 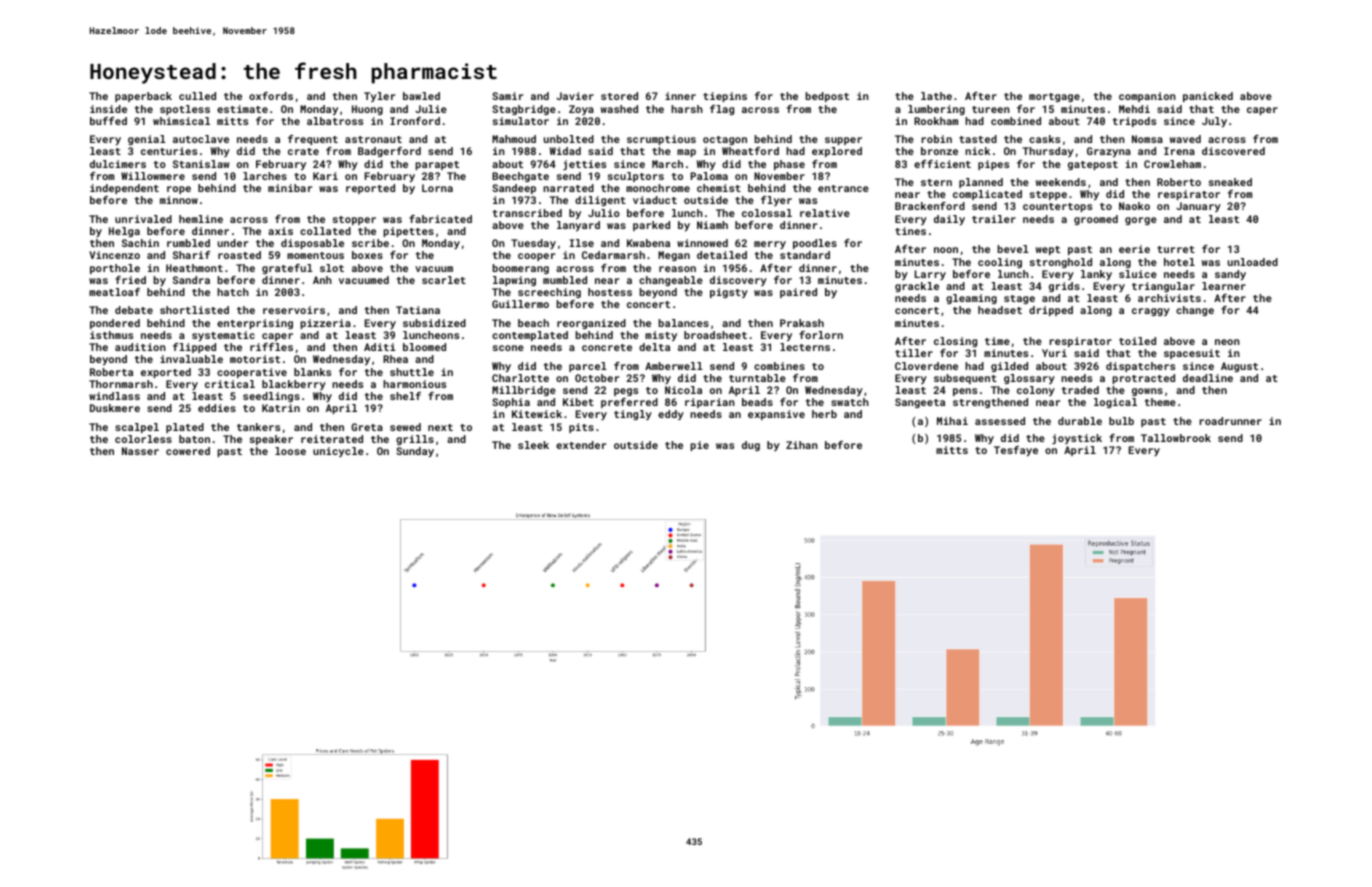 I want to click on Roberto, so click(x=1179, y=182).
